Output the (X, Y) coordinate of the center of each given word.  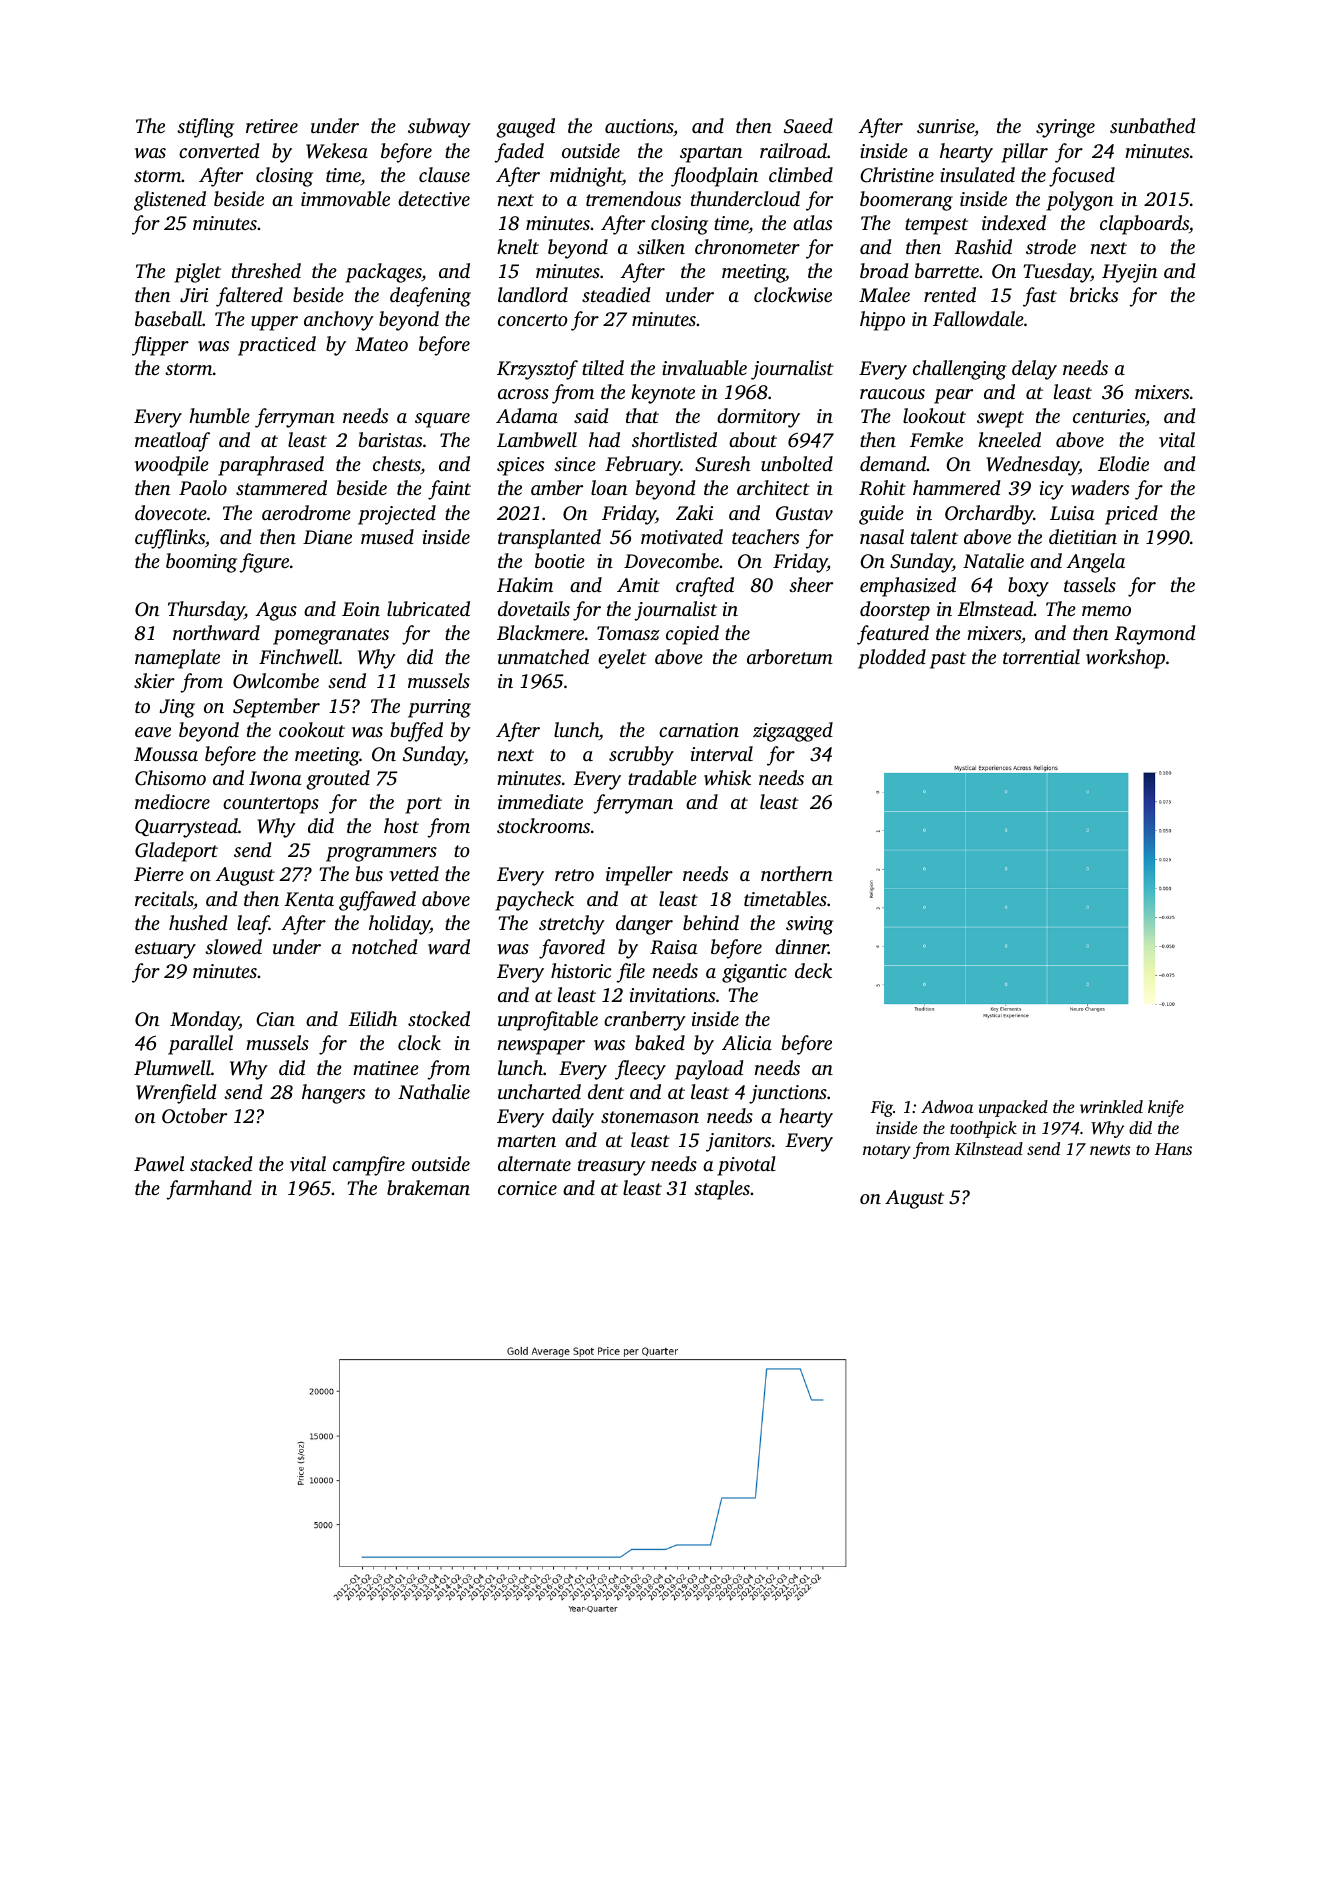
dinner (801, 946)
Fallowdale (978, 319)
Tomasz (628, 633)
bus (369, 873)
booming (201, 563)
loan (609, 487)
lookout (934, 415)
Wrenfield (176, 1094)
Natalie (993, 560)
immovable (345, 198)
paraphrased (271, 466)
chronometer (747, 246)
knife (1166, 1108)
